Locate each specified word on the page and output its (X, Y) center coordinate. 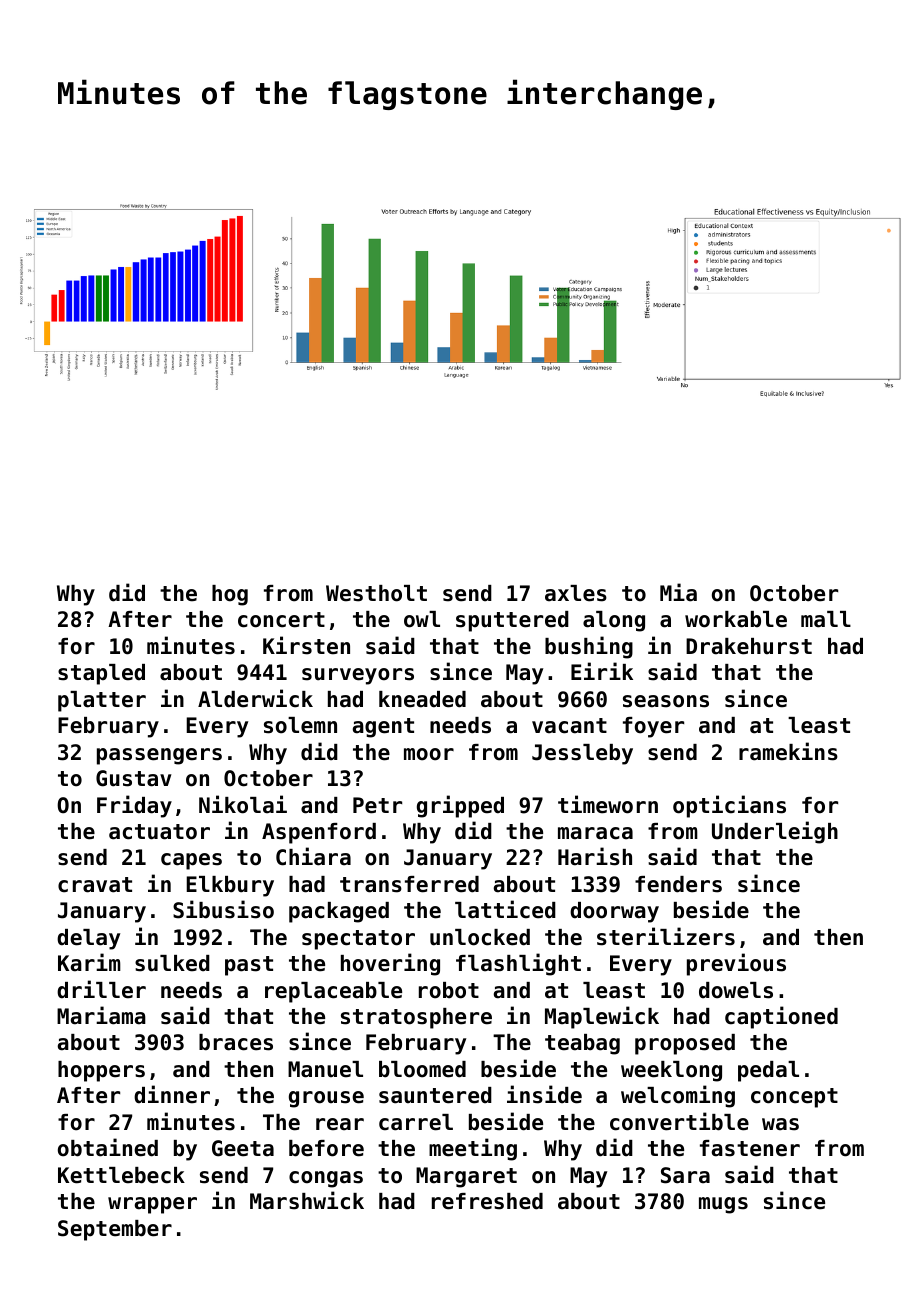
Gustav (134, 778)
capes (191, 861)
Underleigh (775, 832)
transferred (409, 884)
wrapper (152, 1205)
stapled (101, 674)
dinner (172, 1094)
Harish (595, 856)
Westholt (376, 593)
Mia (678, 592)
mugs (723, 1205)
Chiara (313, 856)
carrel (416, 1122)
